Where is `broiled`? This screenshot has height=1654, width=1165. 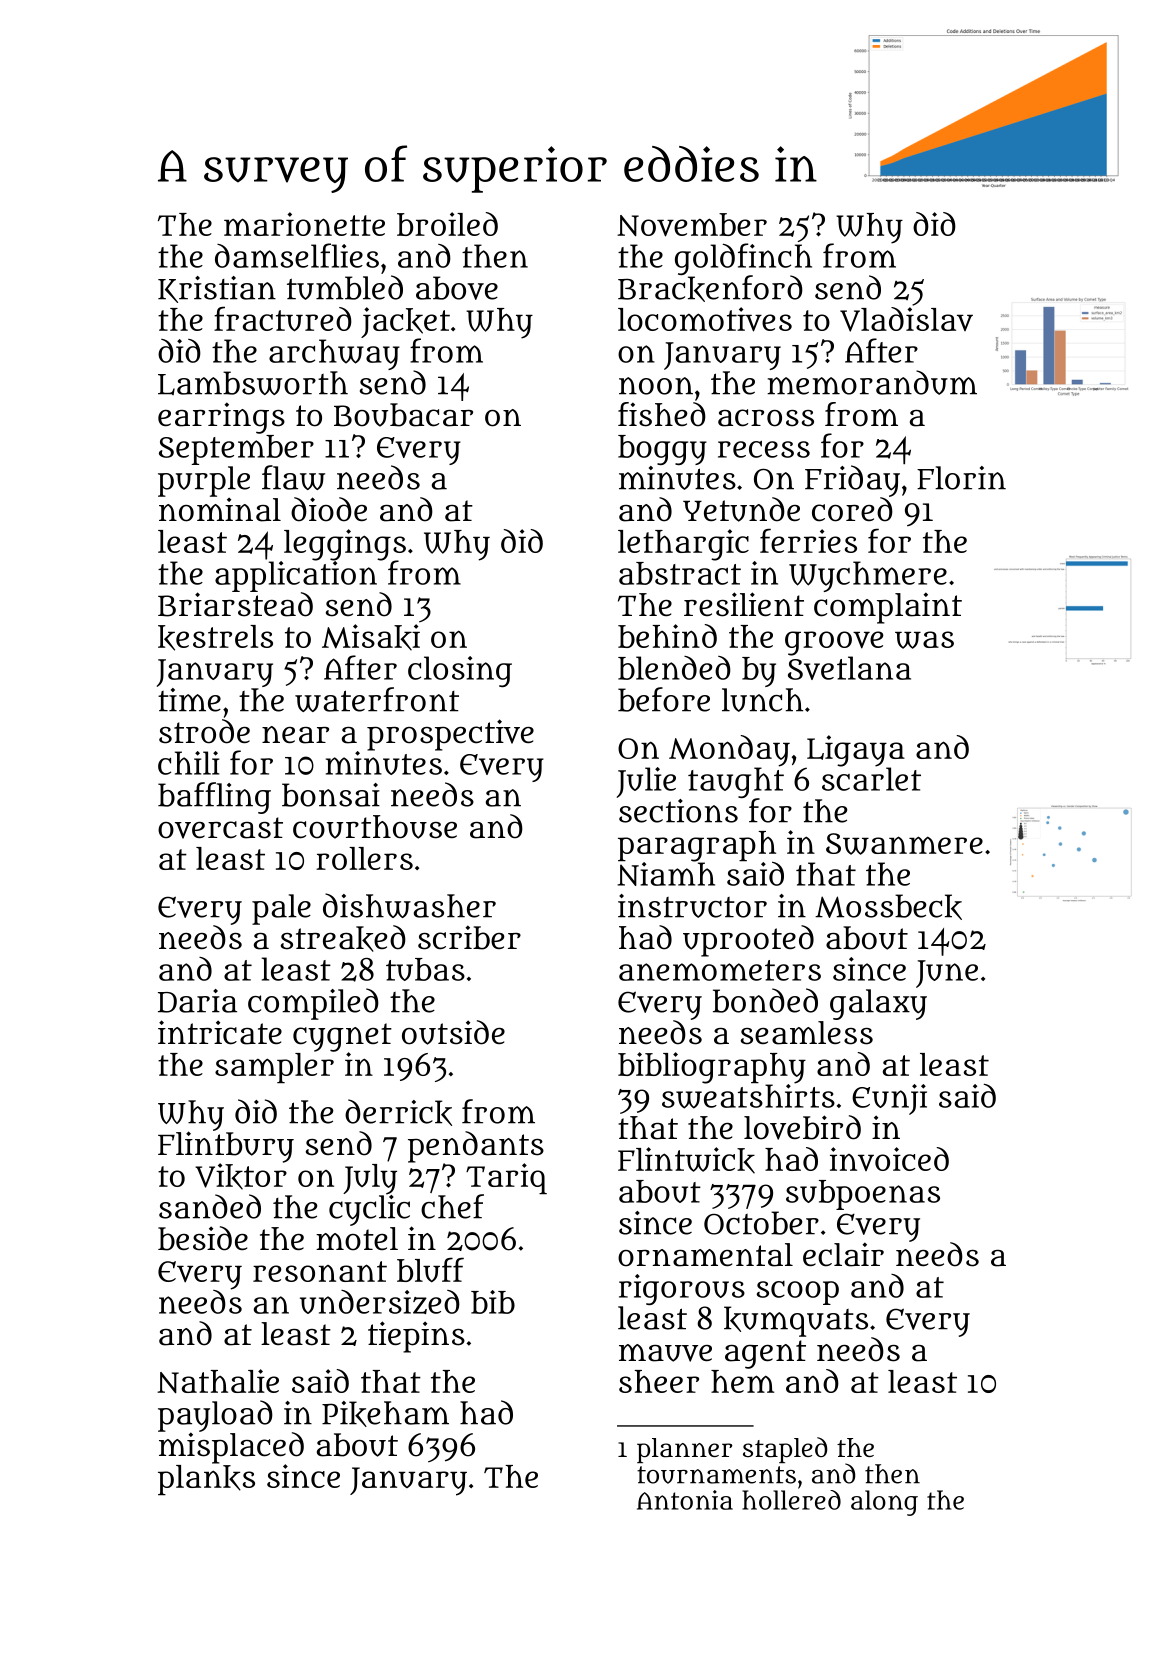 broiled is located at coordinates (447, 224).
